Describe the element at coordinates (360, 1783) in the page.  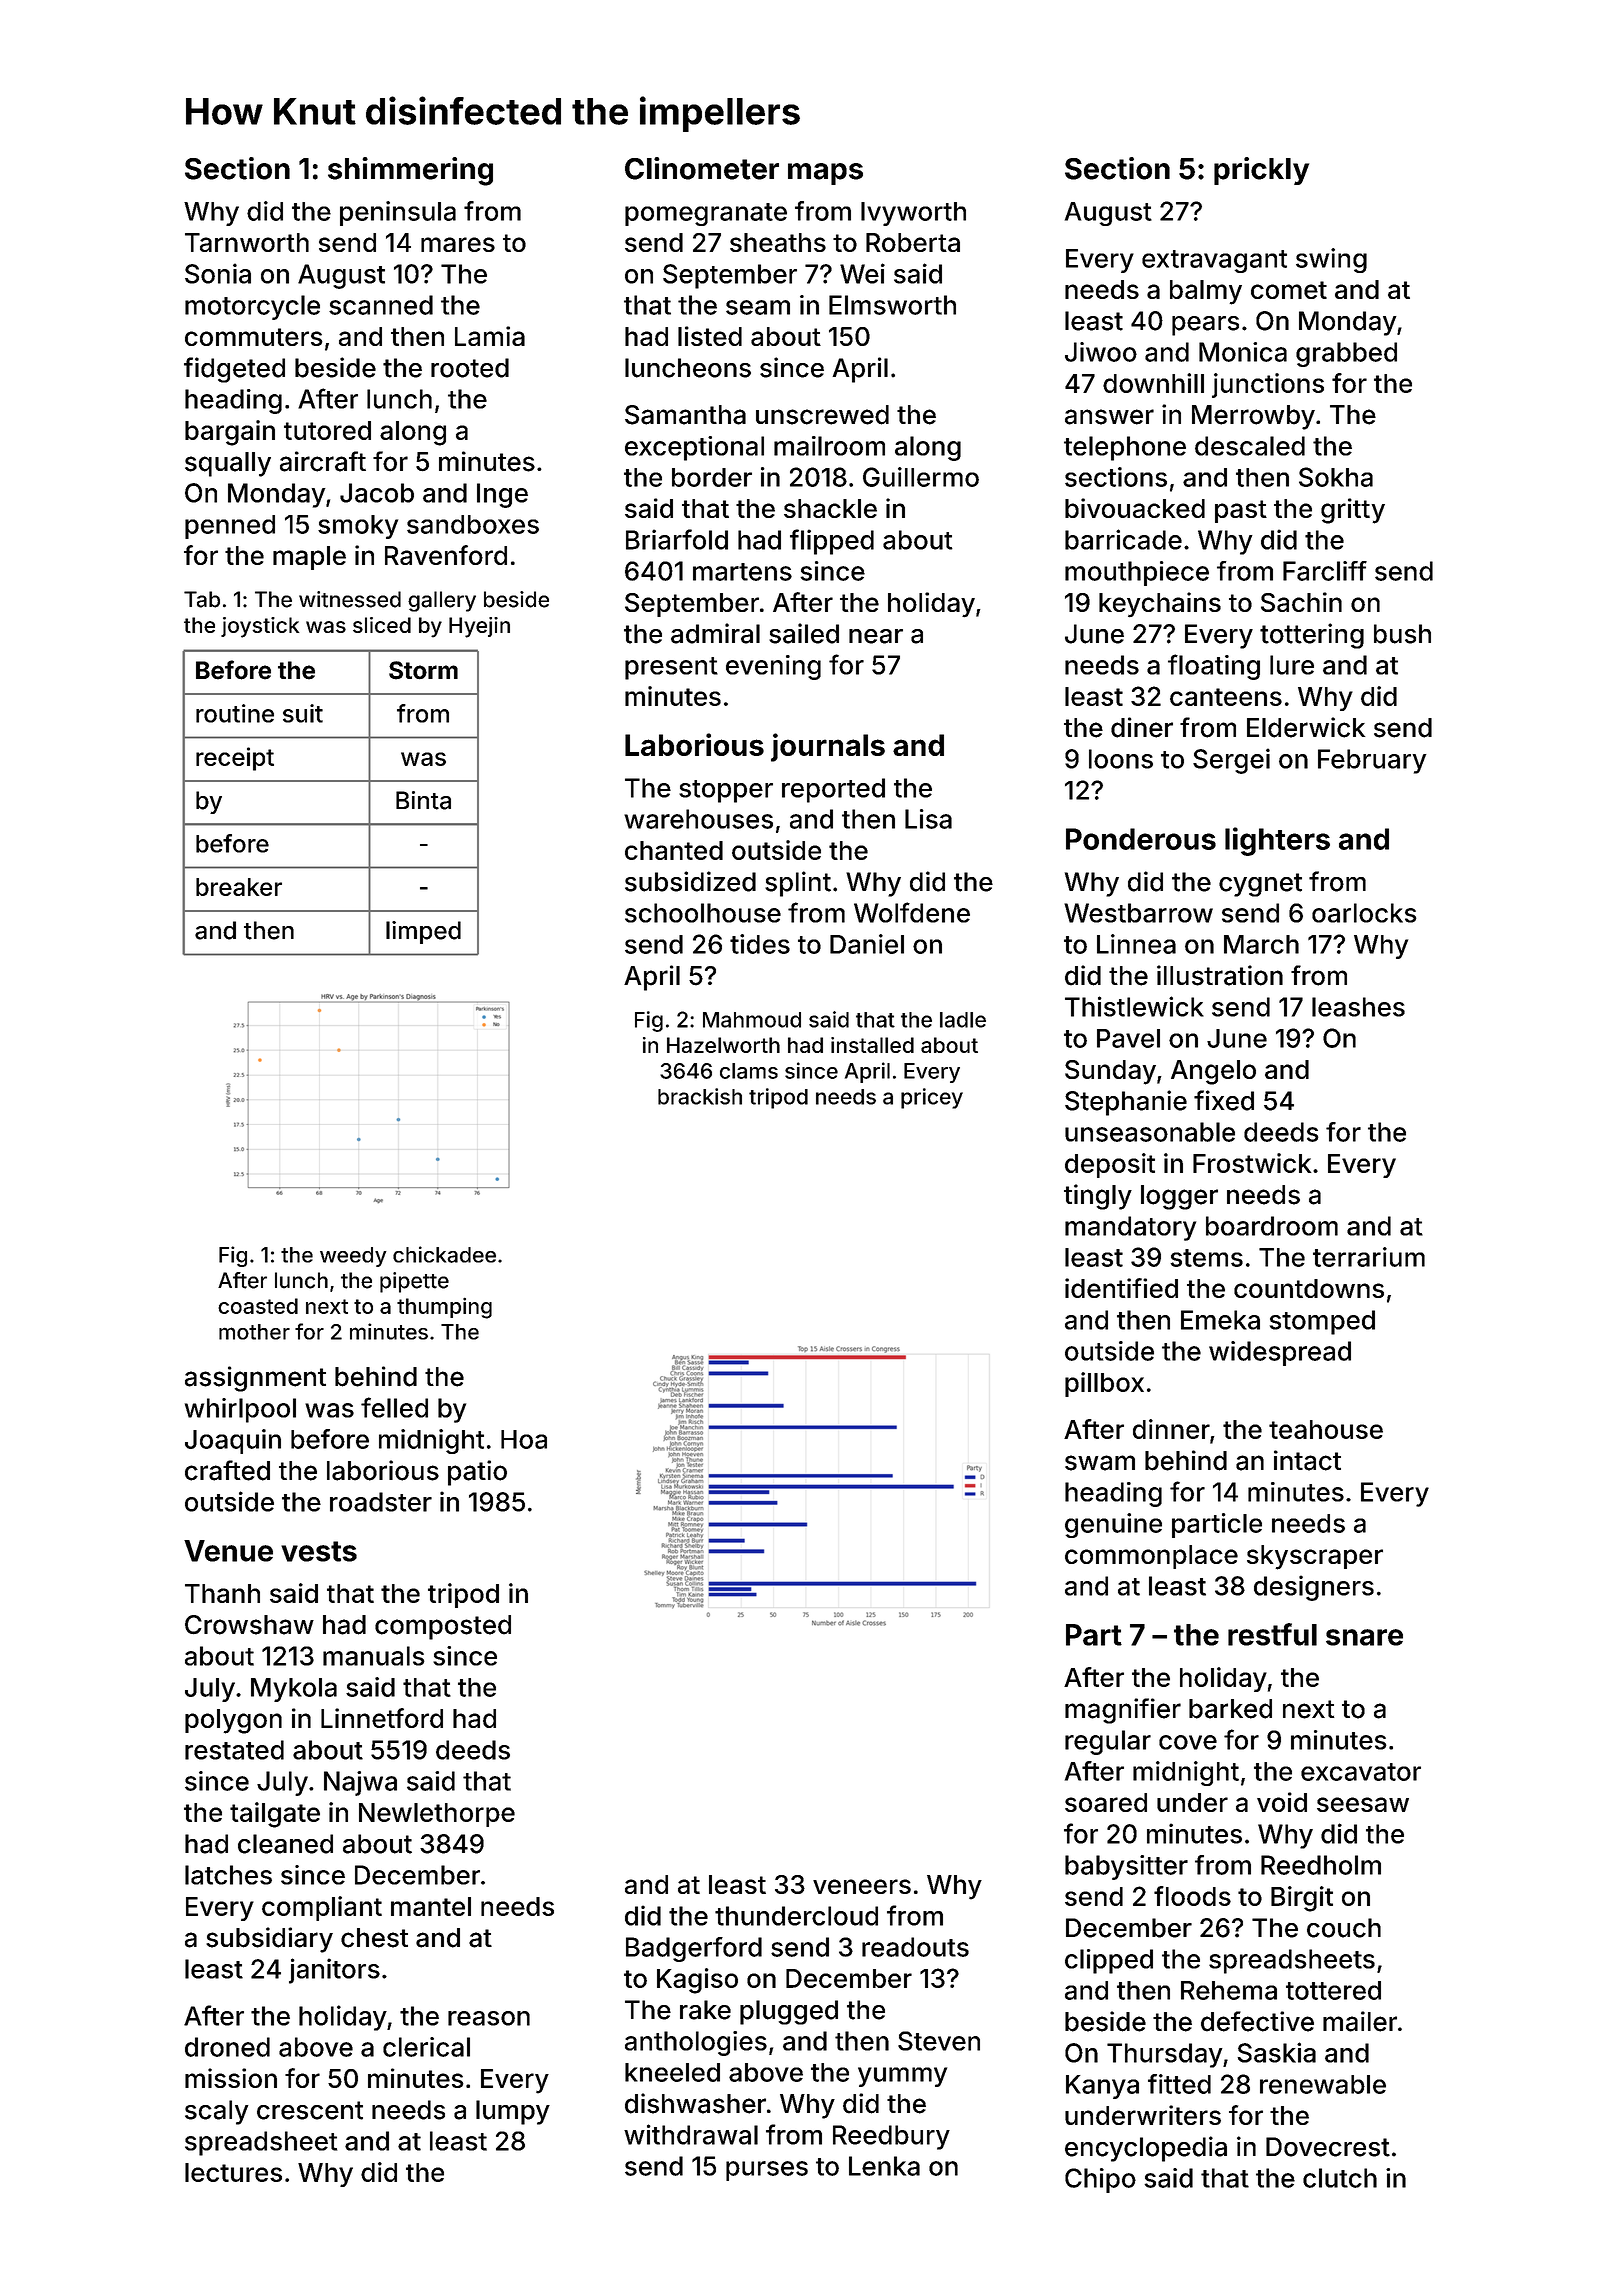
I see `Najwa` at that location.
